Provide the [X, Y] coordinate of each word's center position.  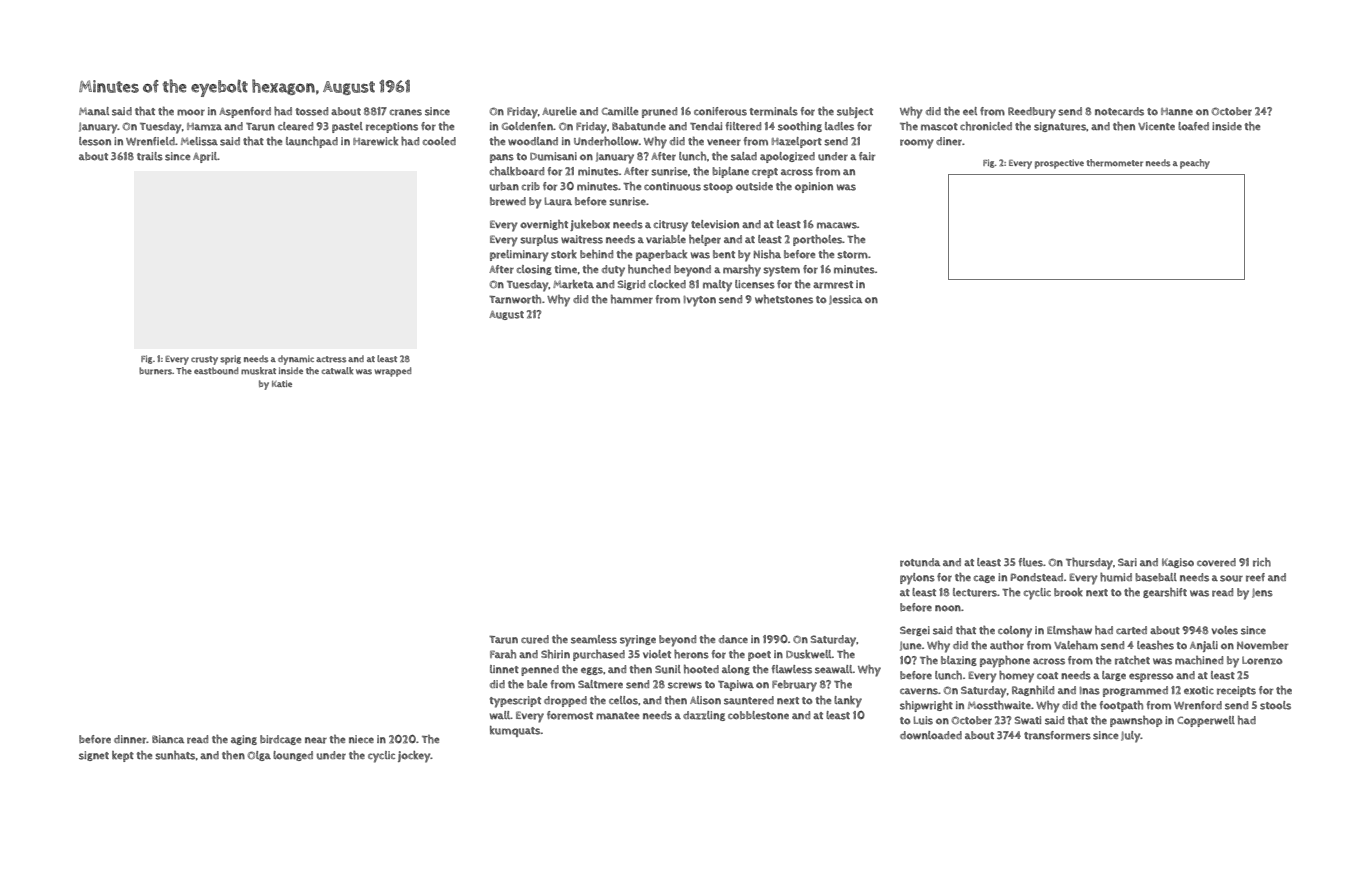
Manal [94, 111]
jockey [414, 757]
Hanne [1177, 111]
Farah [503, 654]
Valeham [1076, 645]
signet [94, 756]
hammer [632, 299]
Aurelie [559, 111]
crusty [204, 360]
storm [852, 255]
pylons [917, 579]
